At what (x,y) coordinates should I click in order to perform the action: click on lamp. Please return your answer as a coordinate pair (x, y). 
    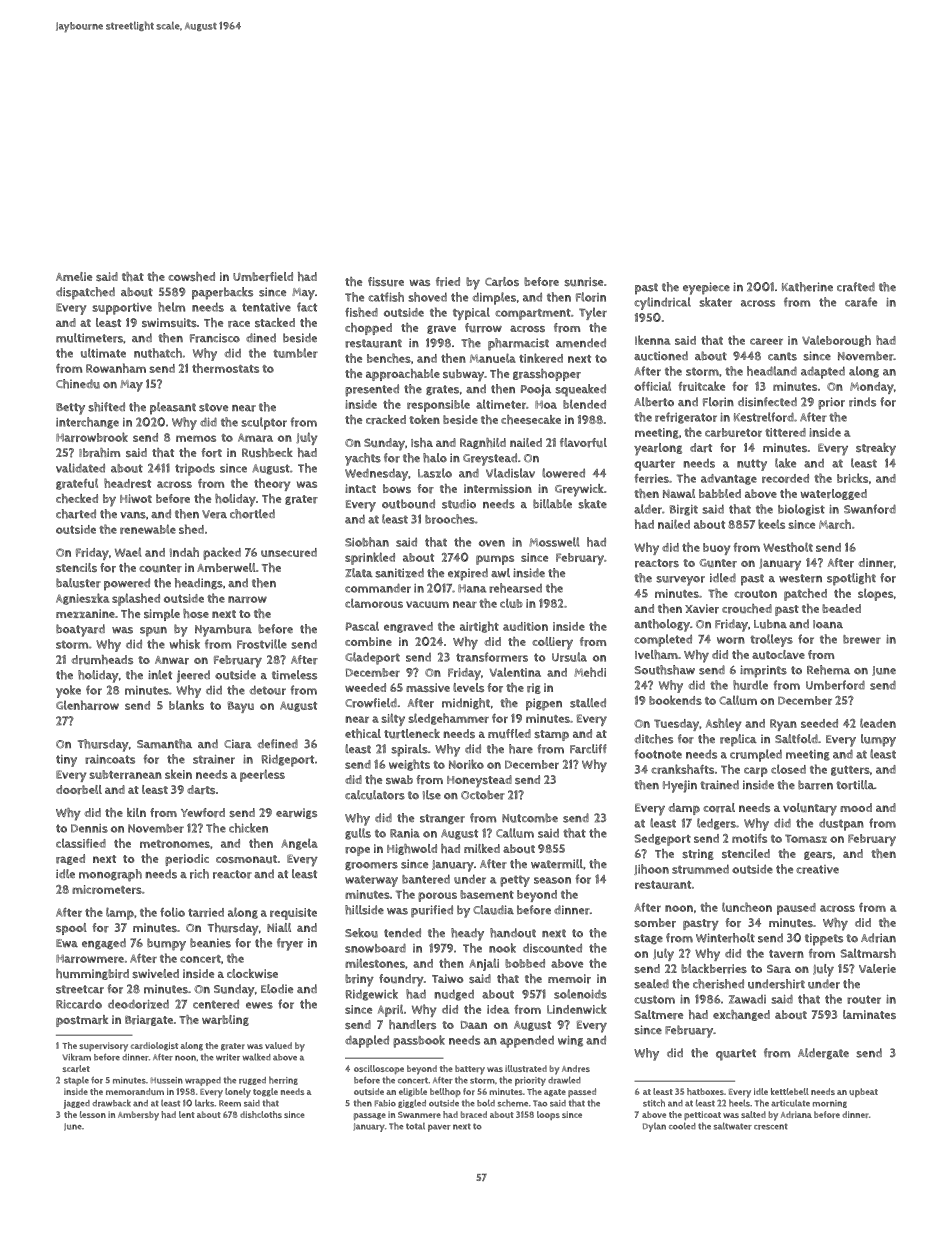
    Looking at the image, I should click on (120, 913).
